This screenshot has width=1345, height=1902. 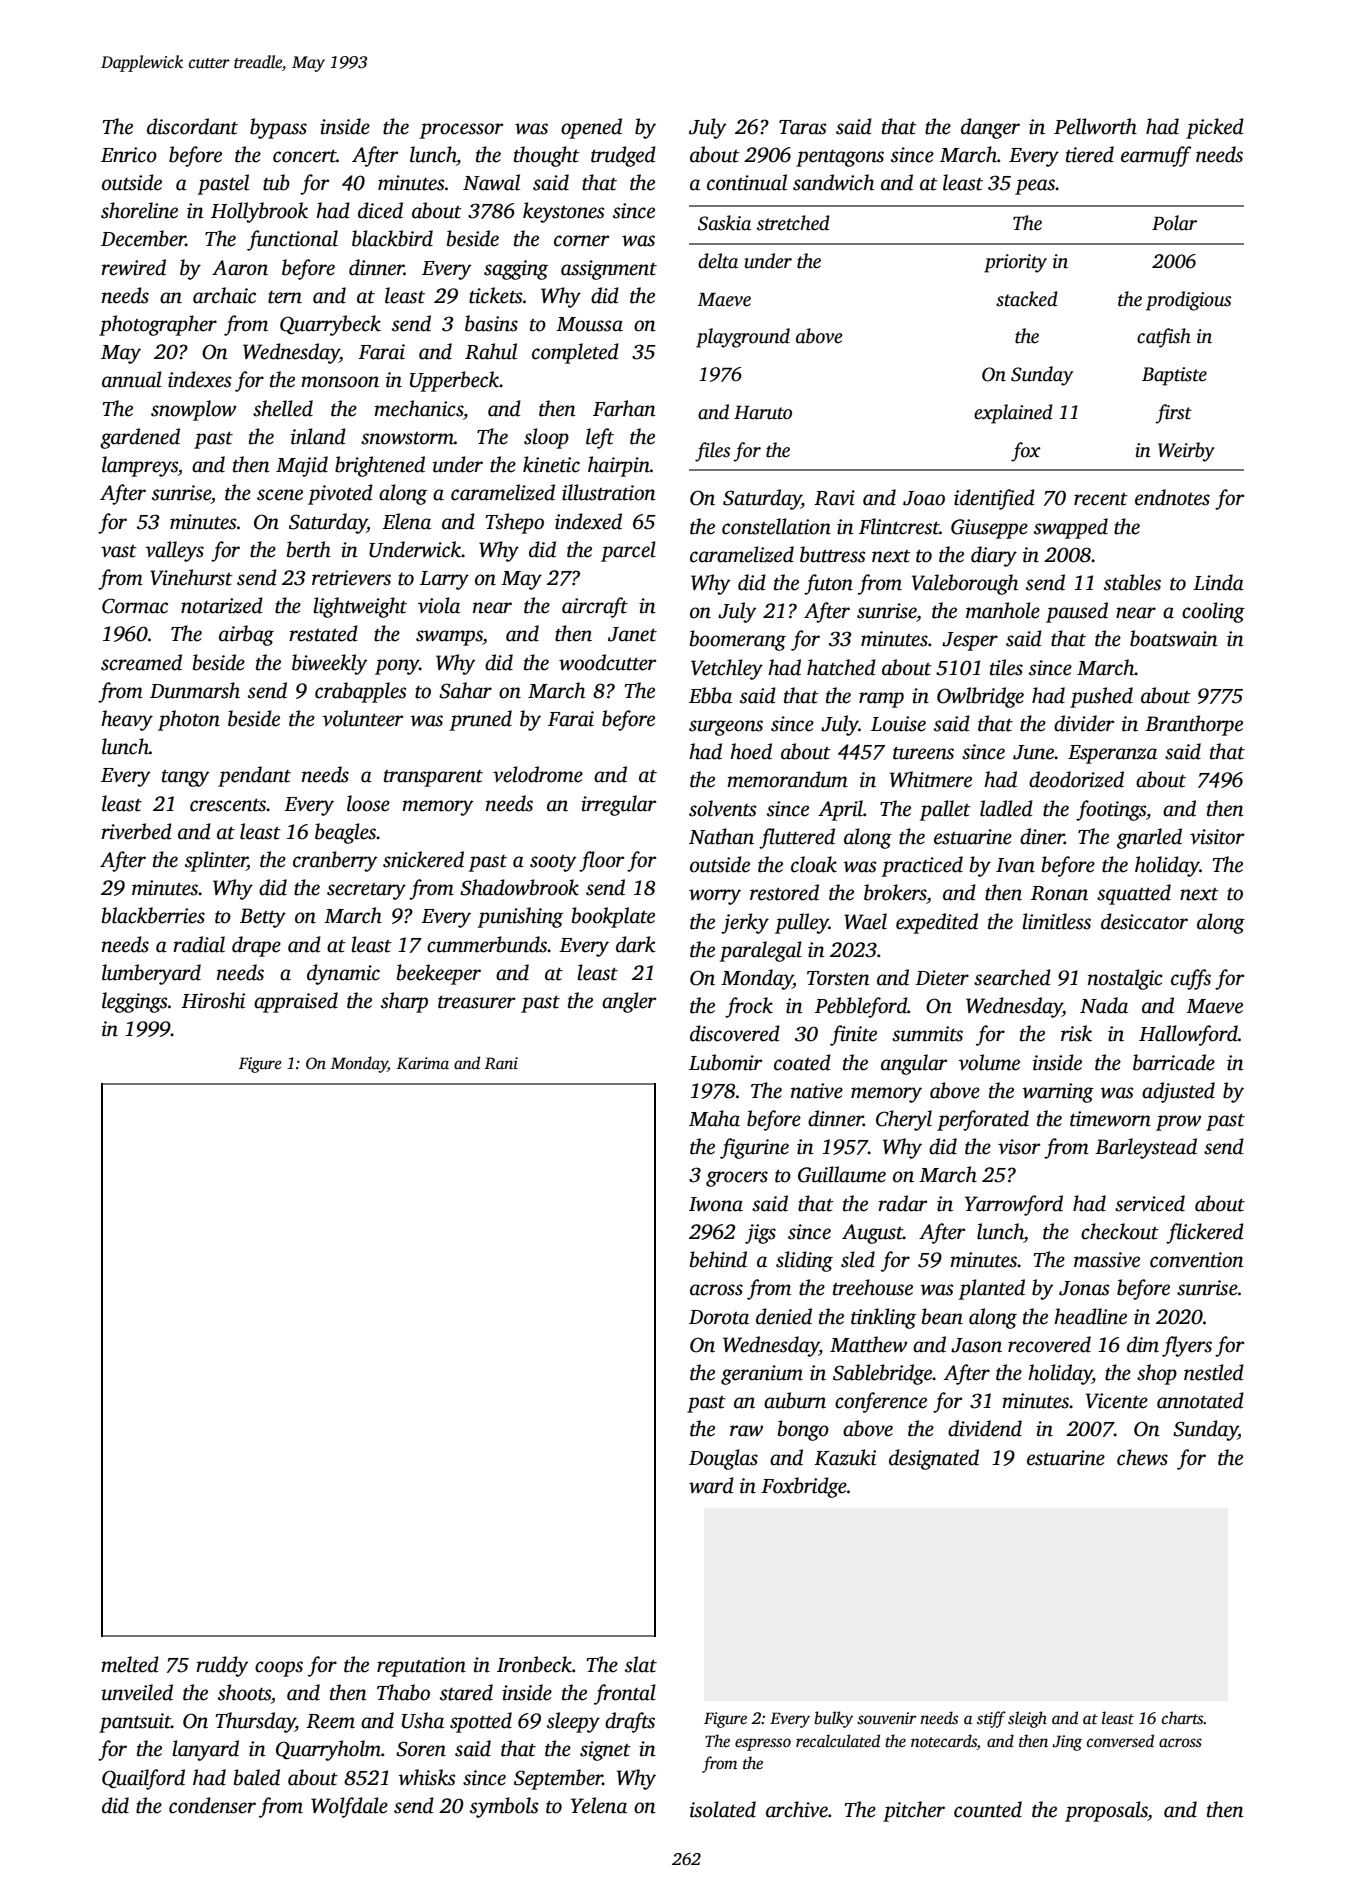 I want to click on proposals, so click(x=1106, y=1811).
